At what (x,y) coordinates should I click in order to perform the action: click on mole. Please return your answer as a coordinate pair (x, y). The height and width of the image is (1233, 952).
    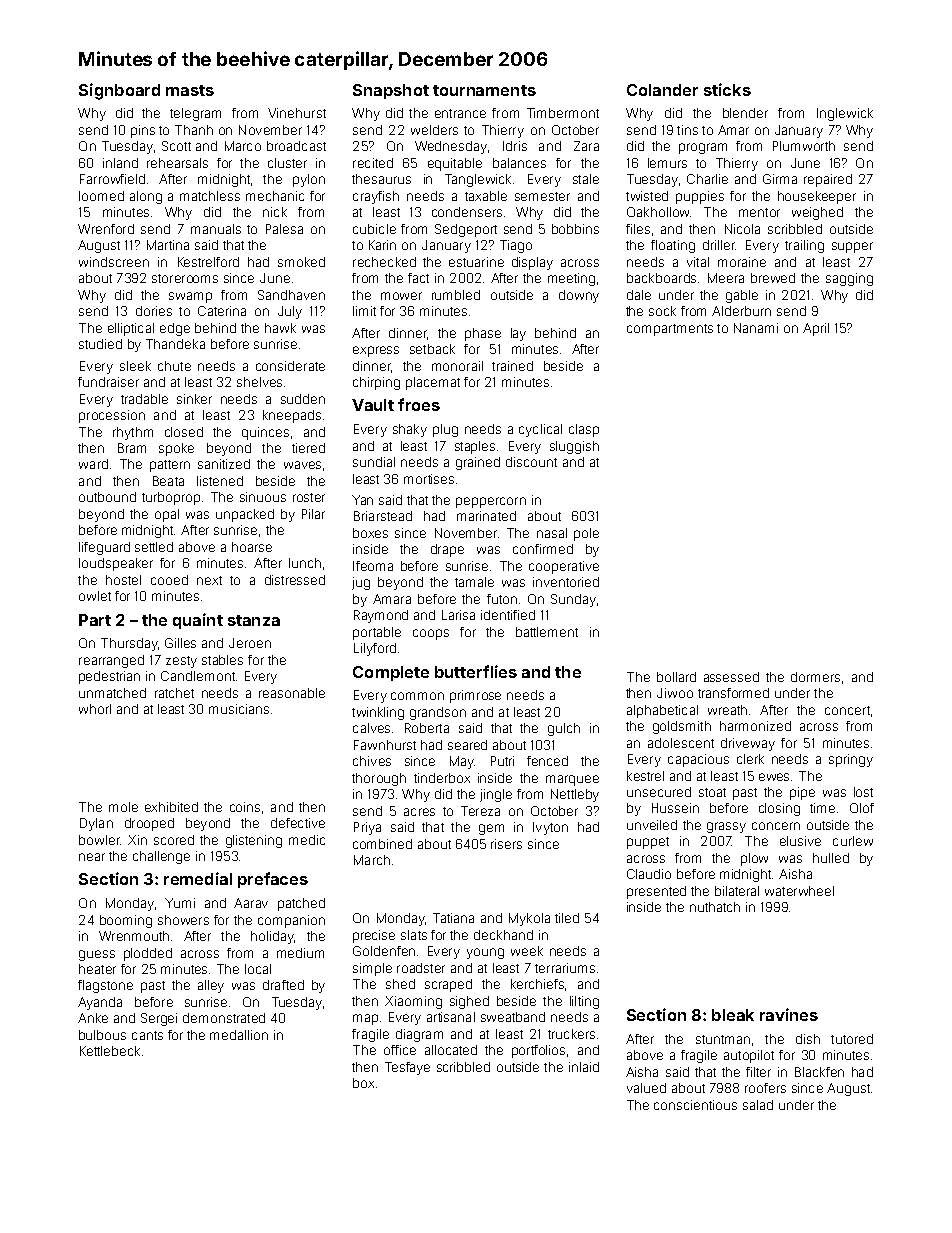
    Looking at the image, I should click on (123, 807).
